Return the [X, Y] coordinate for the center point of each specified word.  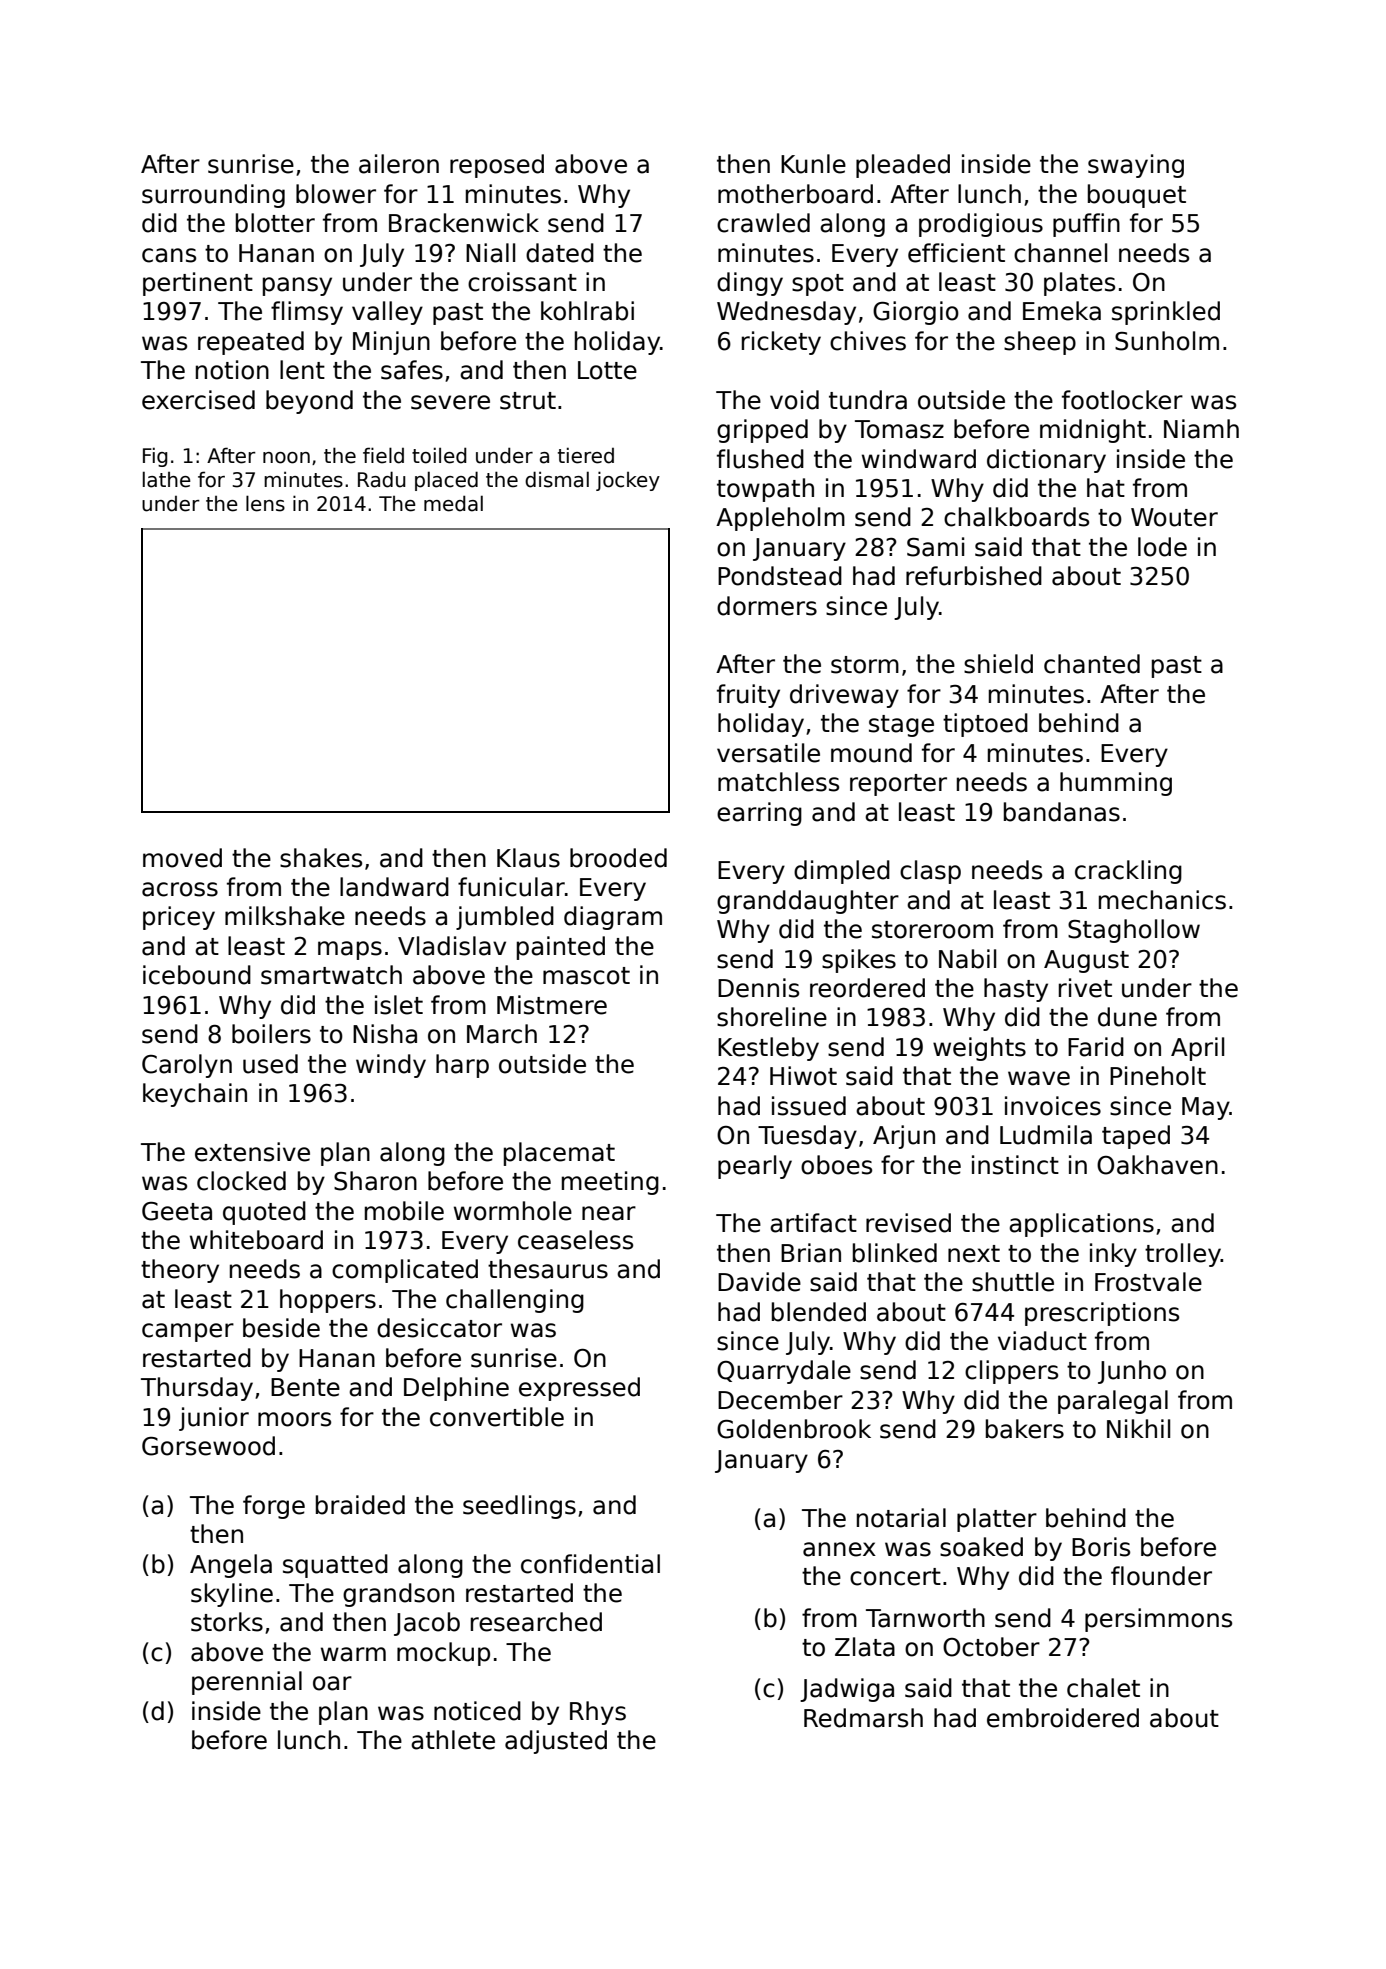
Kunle [813, 164]
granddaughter [808, 902]
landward [394, 887]
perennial [247, 1683]
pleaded [903, 166]
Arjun [904, 1137]
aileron [399, 164]
